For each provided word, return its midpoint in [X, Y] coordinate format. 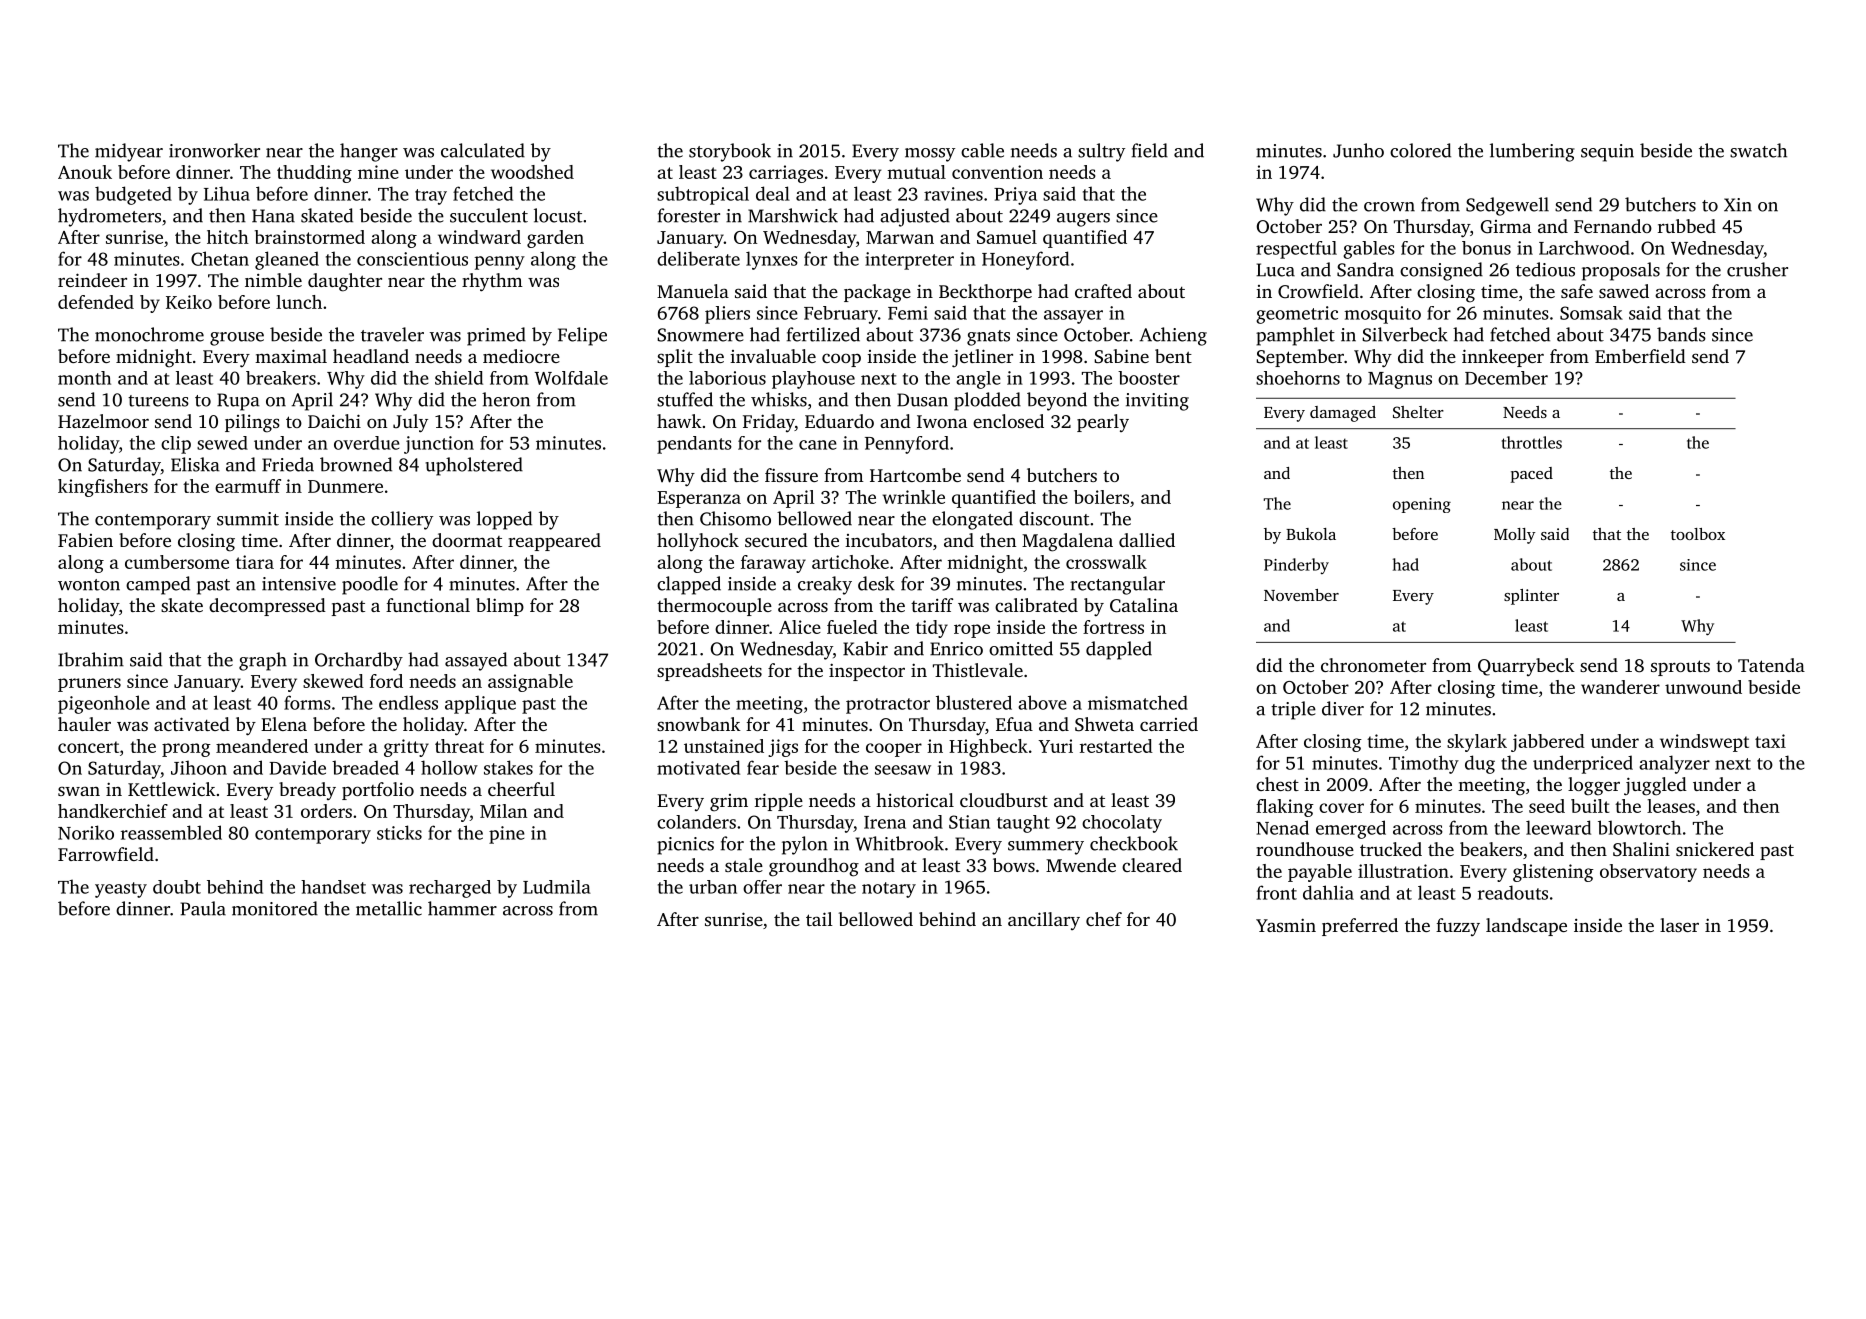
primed [496, 336]
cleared [1152, 865]
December [1506, 378]
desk [876, 583]
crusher [1757, 269]
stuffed [685, 399]
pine [507, 835]
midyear [129, 152]
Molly [1514, 536]
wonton [89, 585]
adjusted [915, 217]
